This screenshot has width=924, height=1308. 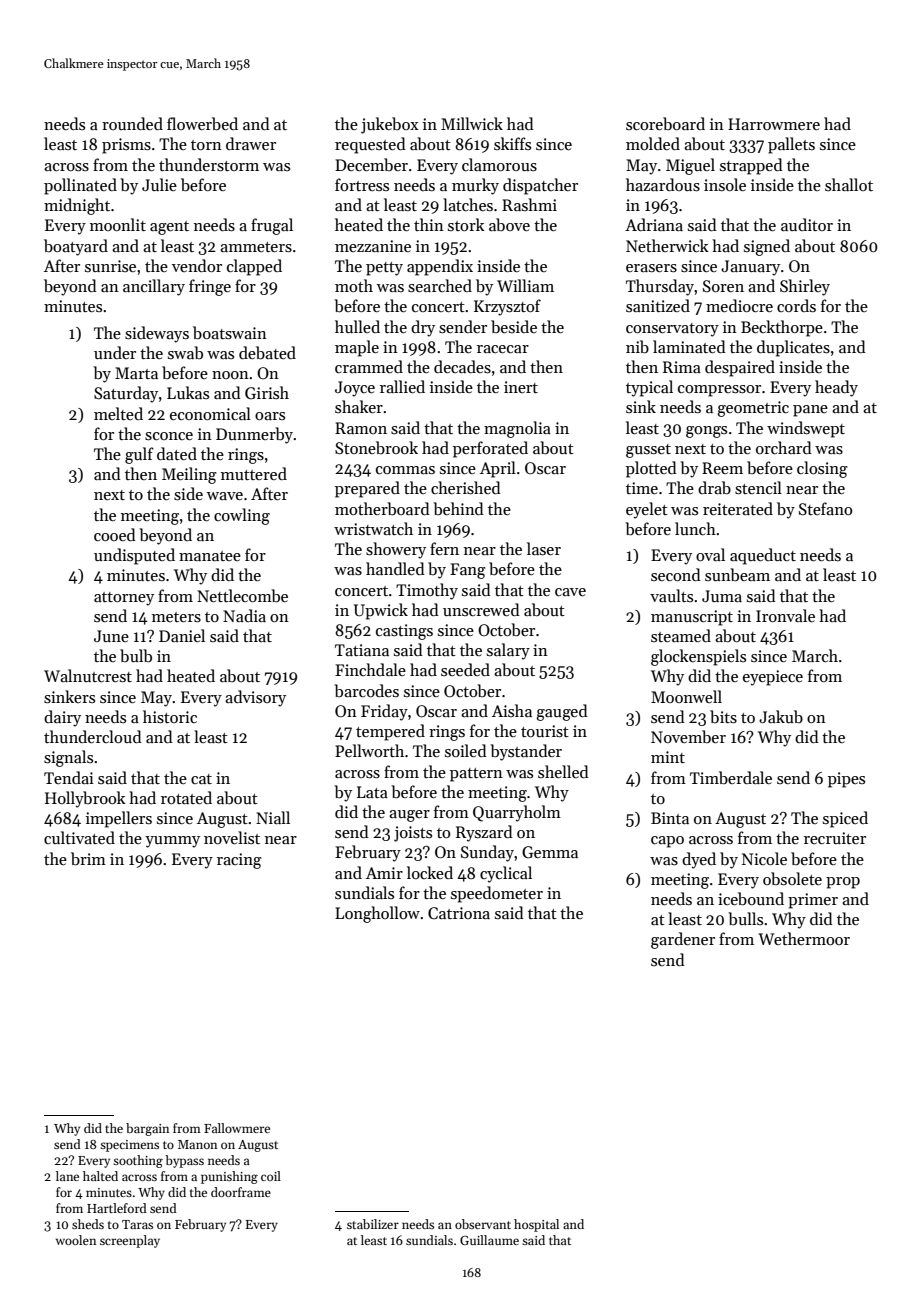 I want to click on William, so click(x=525, y=285).
